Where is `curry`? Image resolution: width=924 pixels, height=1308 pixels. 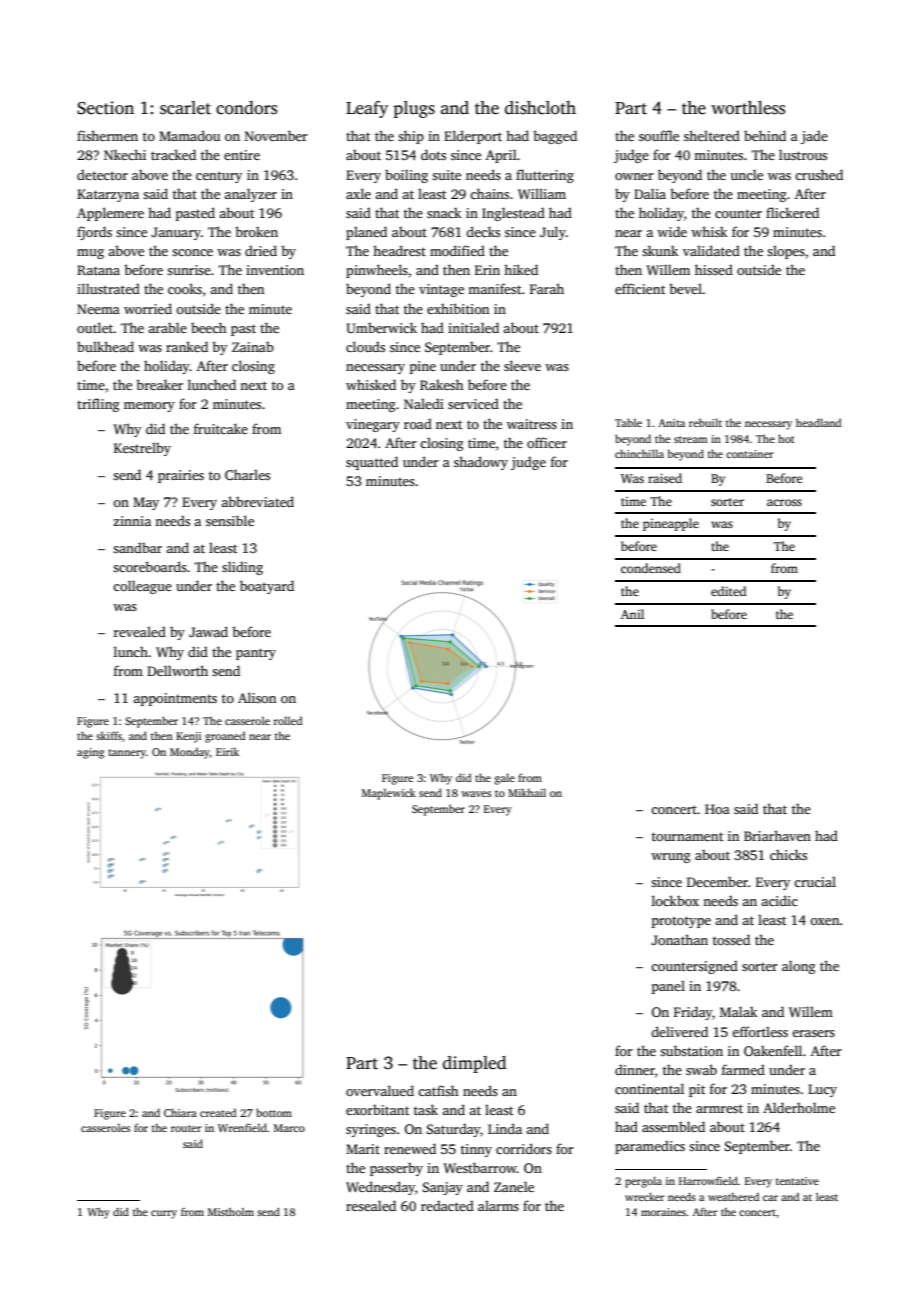 curry is located at coordinates (164, 1214).
